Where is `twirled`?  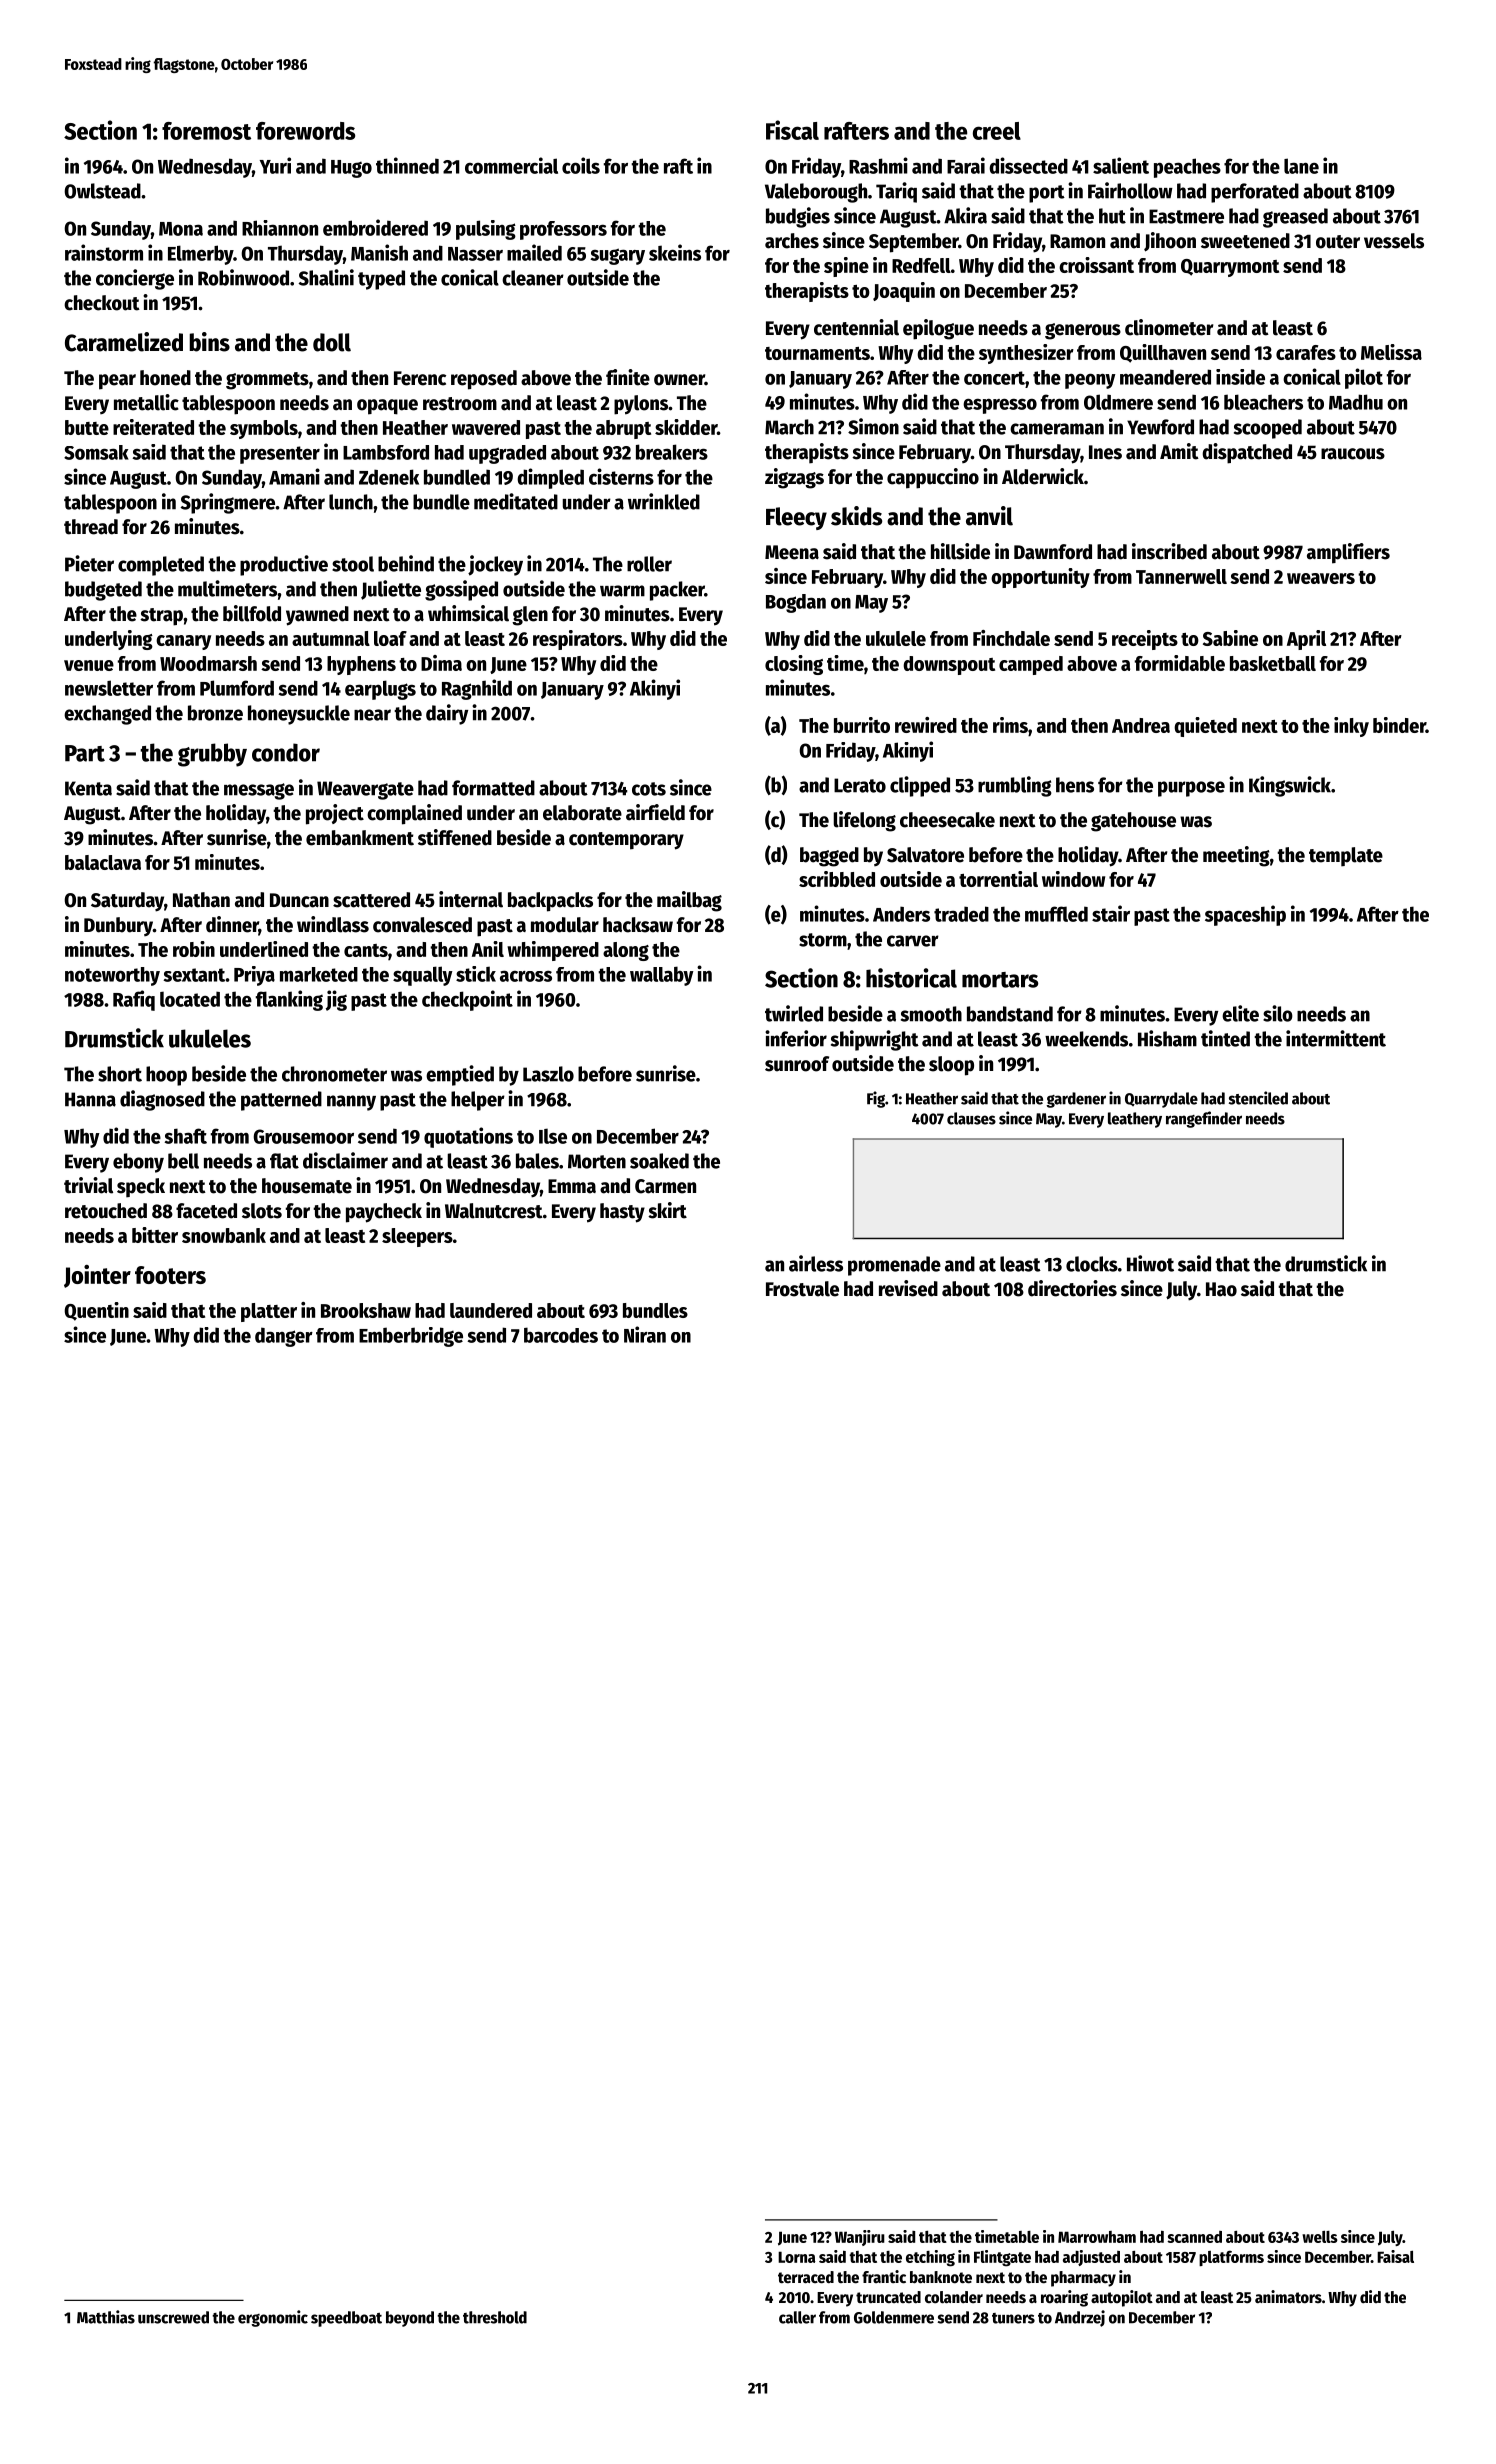 twirled is located at coordinates (794, 1013).
